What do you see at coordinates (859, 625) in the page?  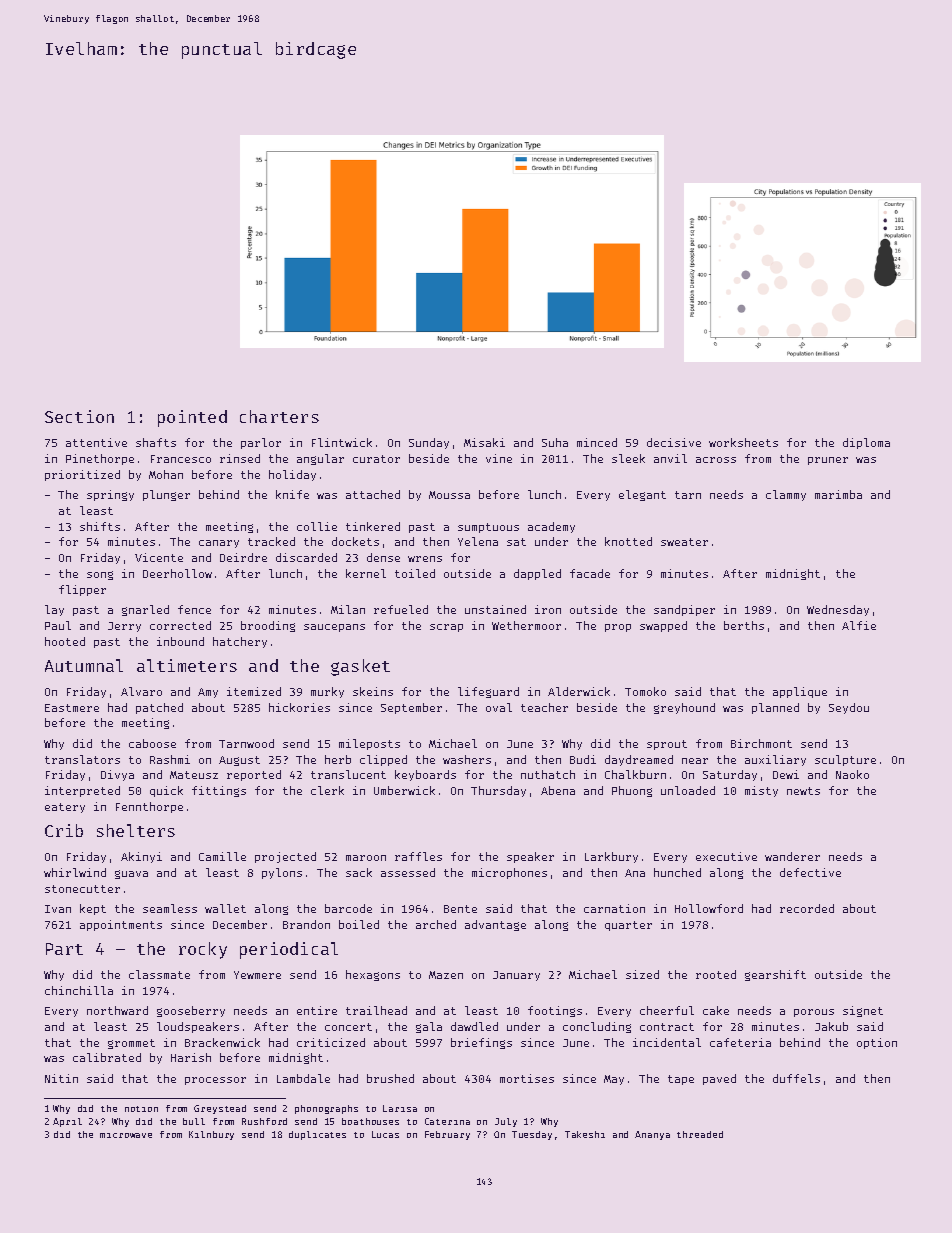 I see `Alfie` at bounding box center [859, 625].
